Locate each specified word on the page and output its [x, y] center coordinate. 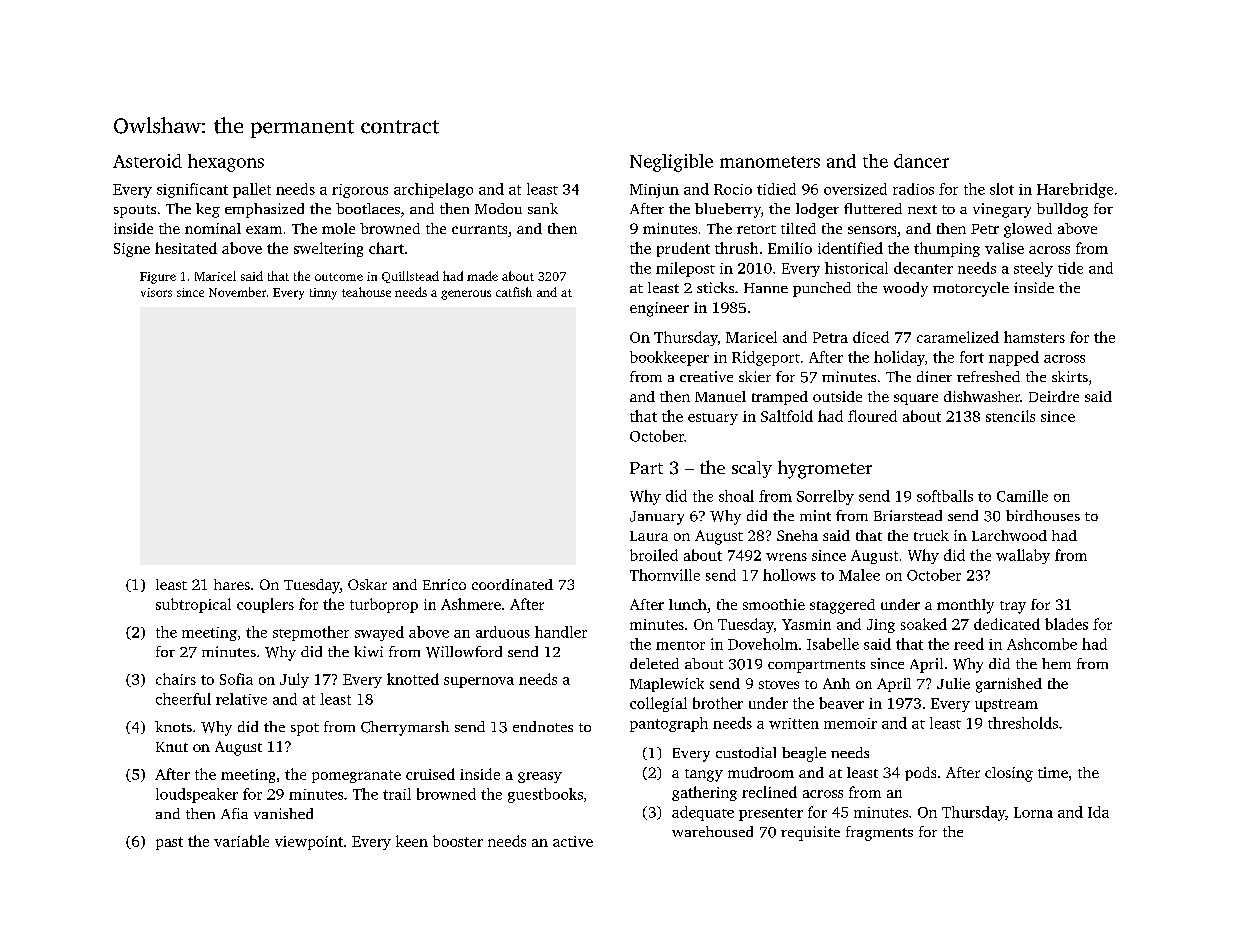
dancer [921, 161]
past [169, 843]
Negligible [671, 163]
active [573, 841]
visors [156, 292]
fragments [879, 833]
